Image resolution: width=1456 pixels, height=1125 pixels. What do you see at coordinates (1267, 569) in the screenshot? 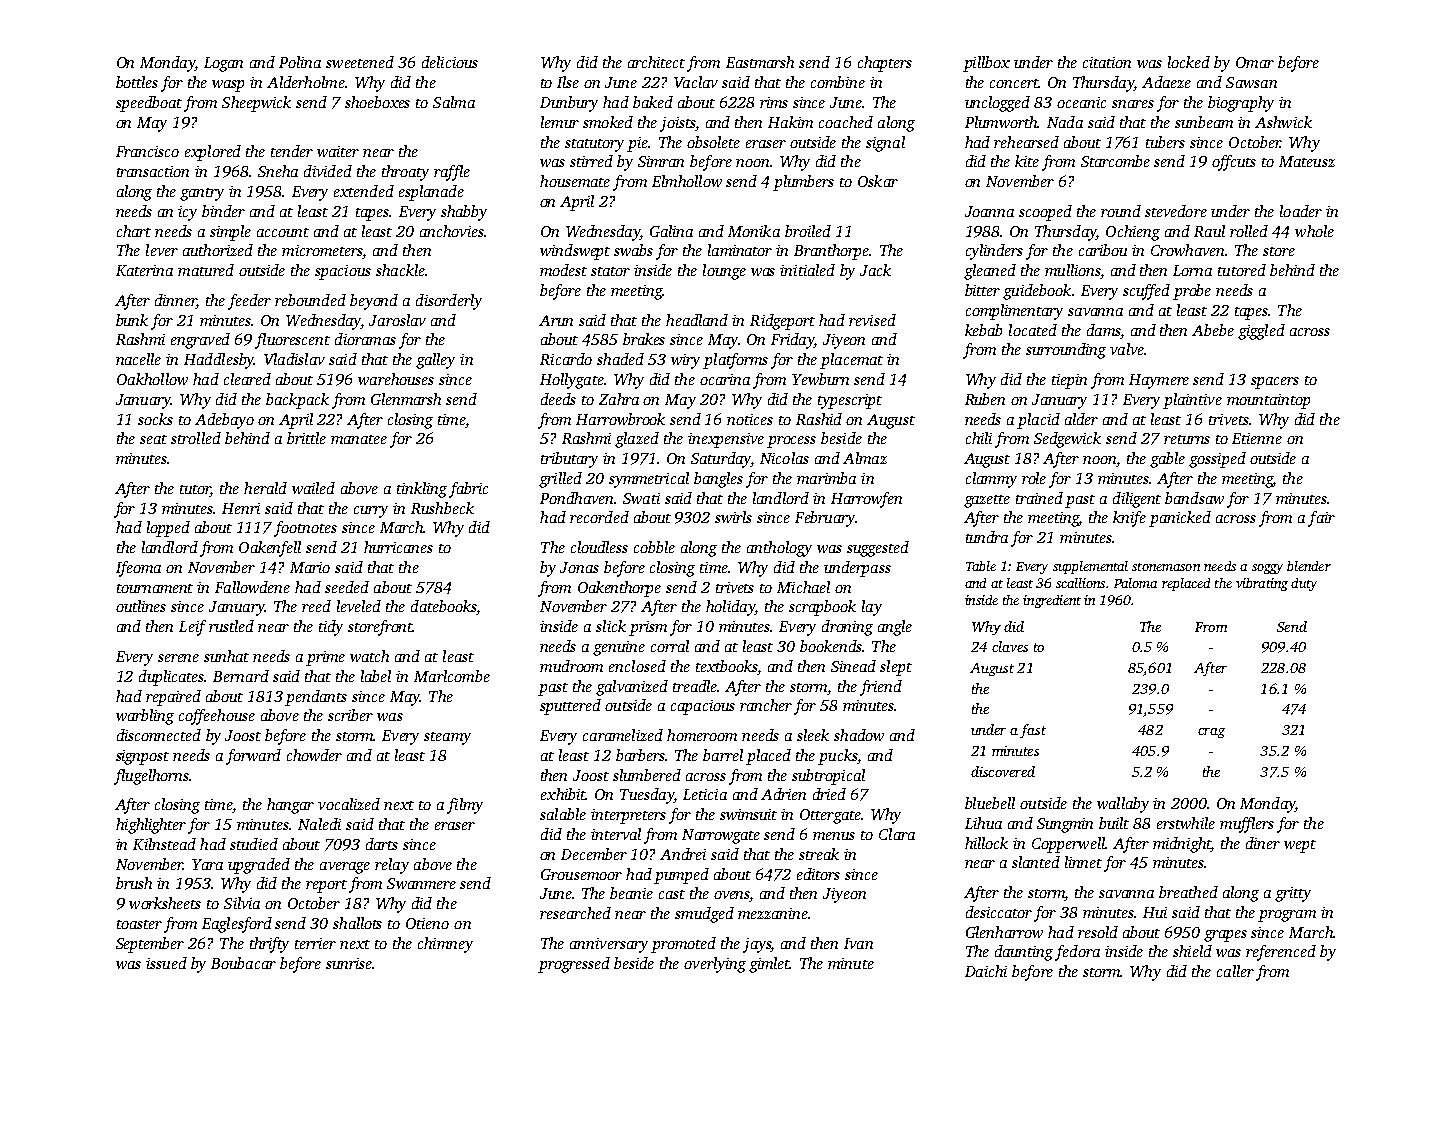
I see `soggy` at bounding box center [1267, 569].
